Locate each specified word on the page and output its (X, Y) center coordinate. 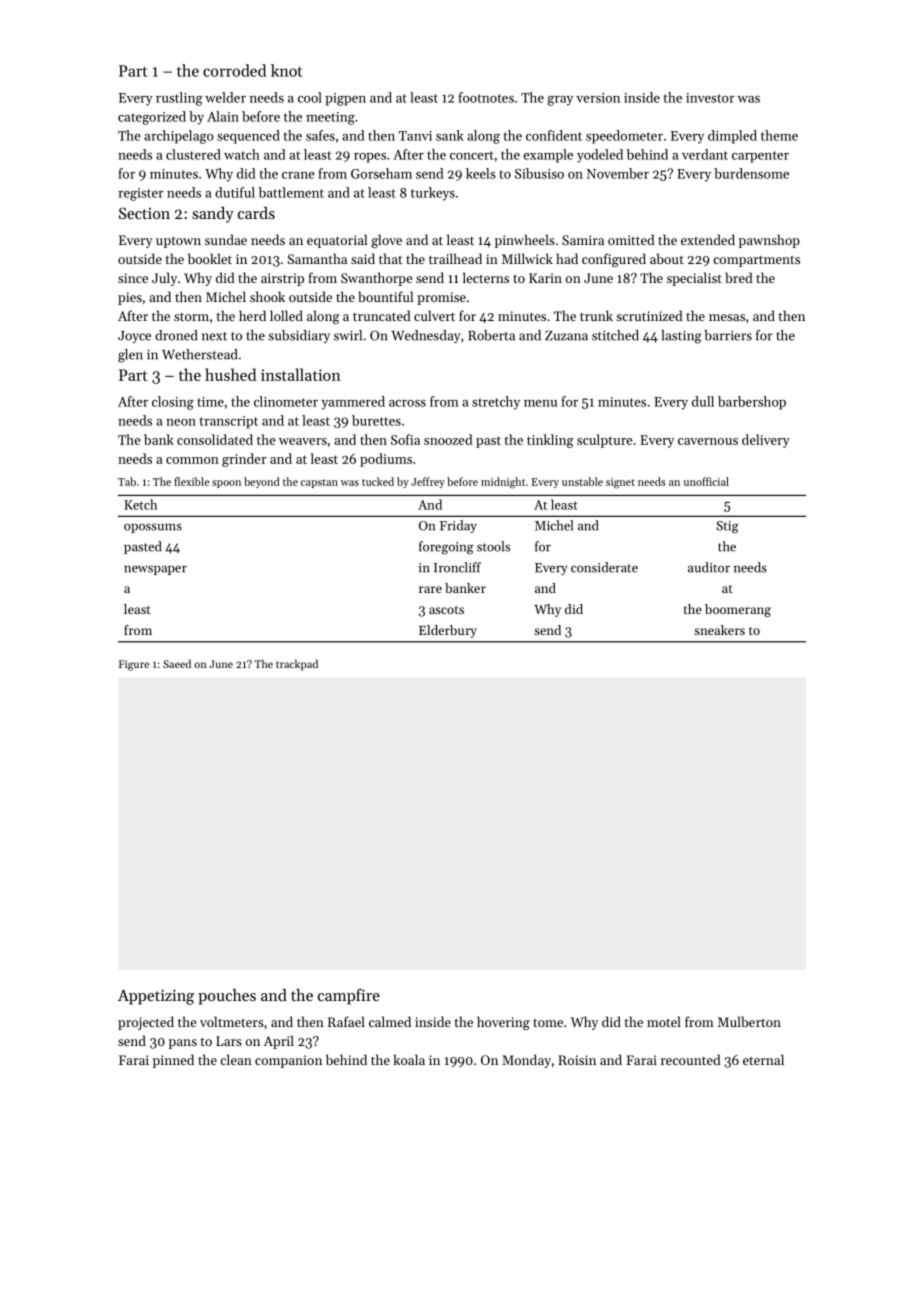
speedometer (624, 137)
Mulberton (749, 1021)
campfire (349, 996)
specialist (694, 279)
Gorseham (381, 173)
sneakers (719, 630)
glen (130, 356)
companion (288, 1061)
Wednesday (425, 336)
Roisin (577, 1060)
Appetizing (156, 997)
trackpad (297, 665)
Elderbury (448, 631)
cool (310, 97)
